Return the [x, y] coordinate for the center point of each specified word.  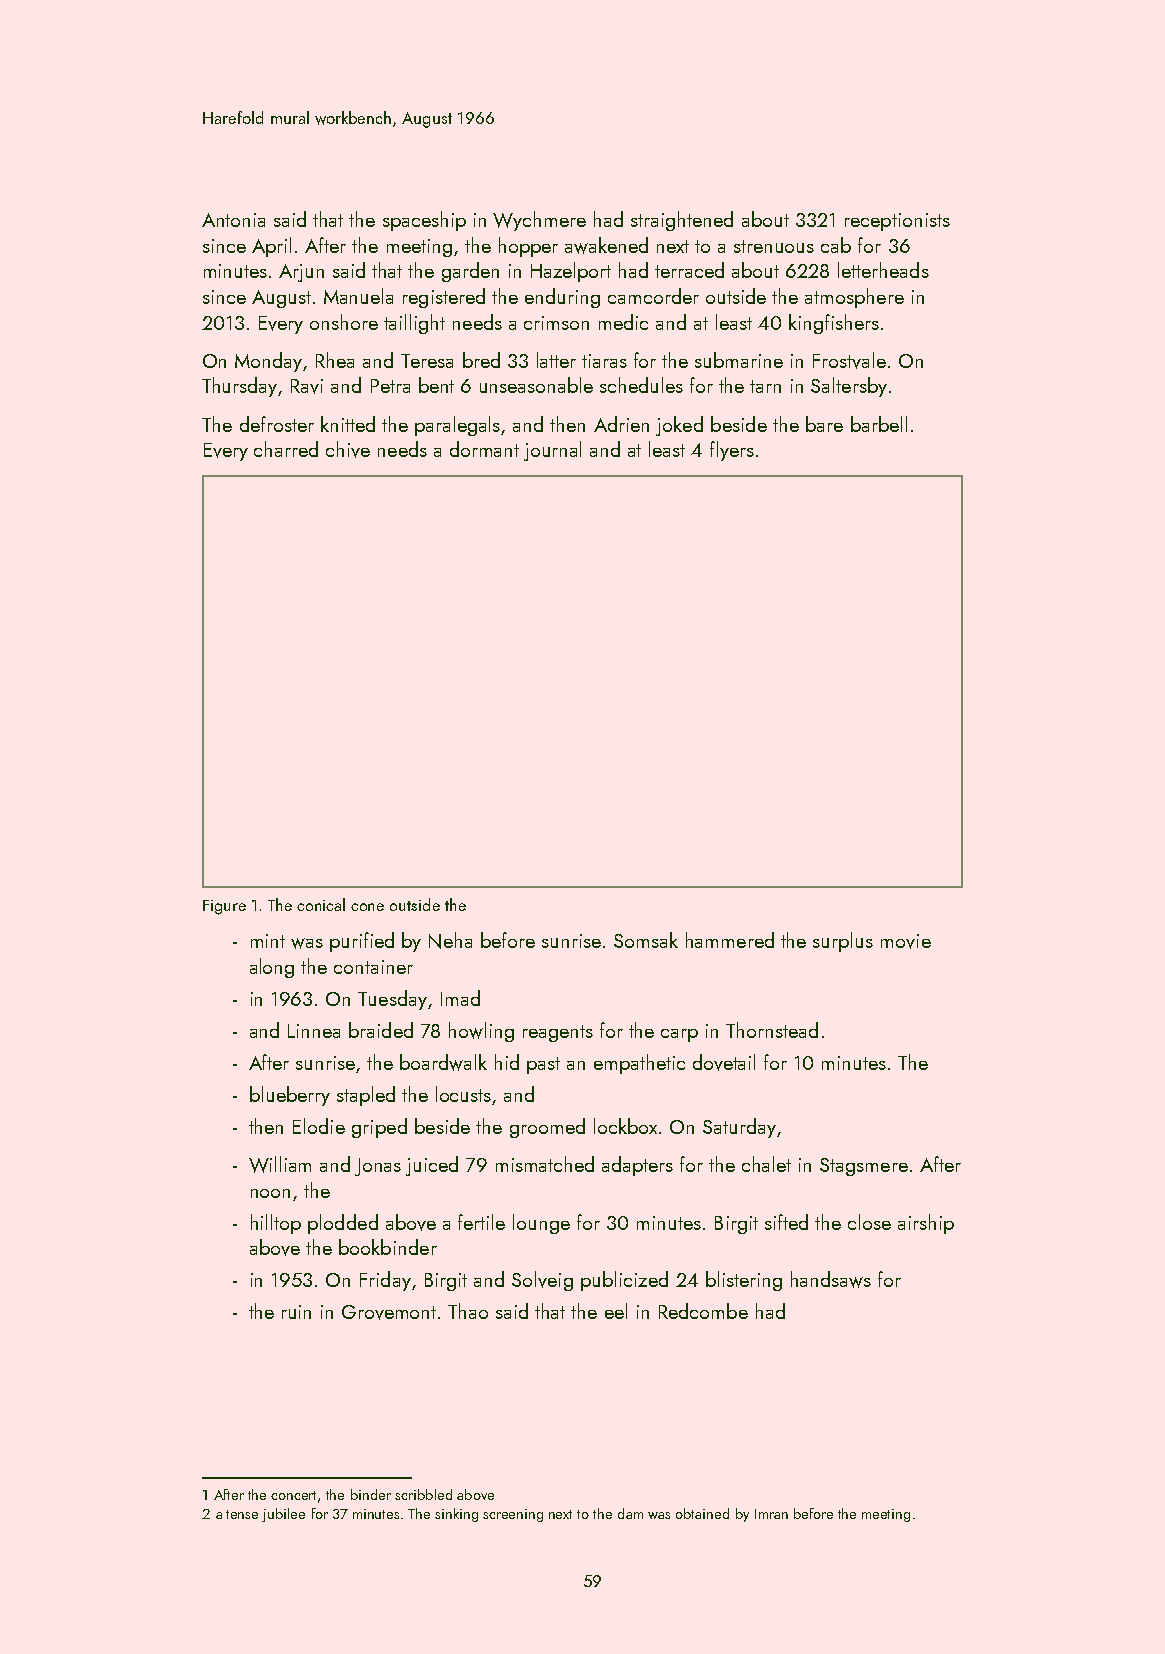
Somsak [646, 940]
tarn [765, 386]
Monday [268, 362]
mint [268, 941]
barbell [879, 424]
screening [513, 1515]
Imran [771, 1514]
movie [906, 941]
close [869, 1222]
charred [286, 449]
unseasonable [536, 385]
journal [552, 451]
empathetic [639, 1064]
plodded [343, 1224]
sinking [456, 1515]
